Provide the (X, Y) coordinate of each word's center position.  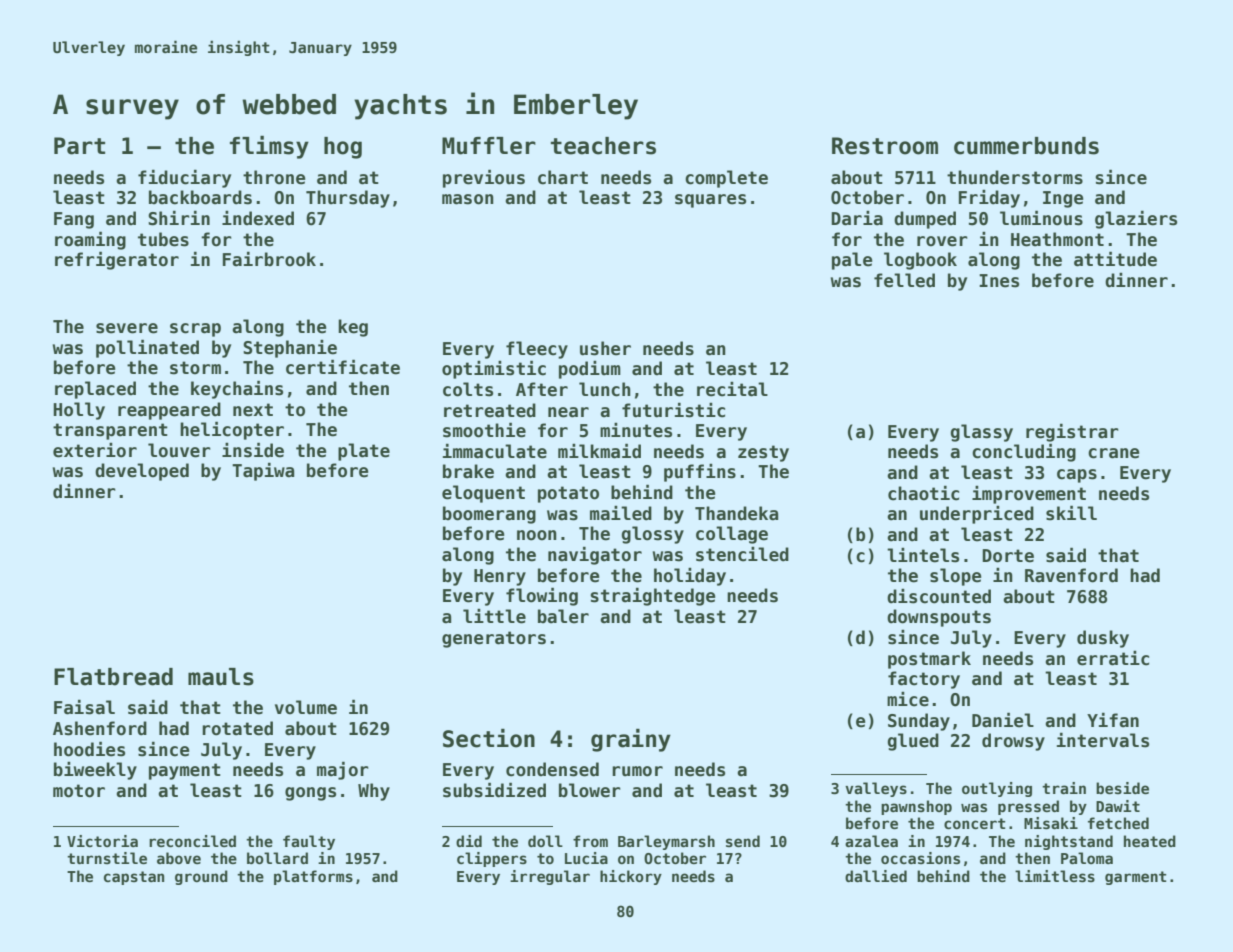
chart (563, 177)
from (590, 841)
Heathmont (1057, 239)
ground (201, 877)
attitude (1115, 259)
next (253, 410)
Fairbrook (269, 259)
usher (605, 348)
